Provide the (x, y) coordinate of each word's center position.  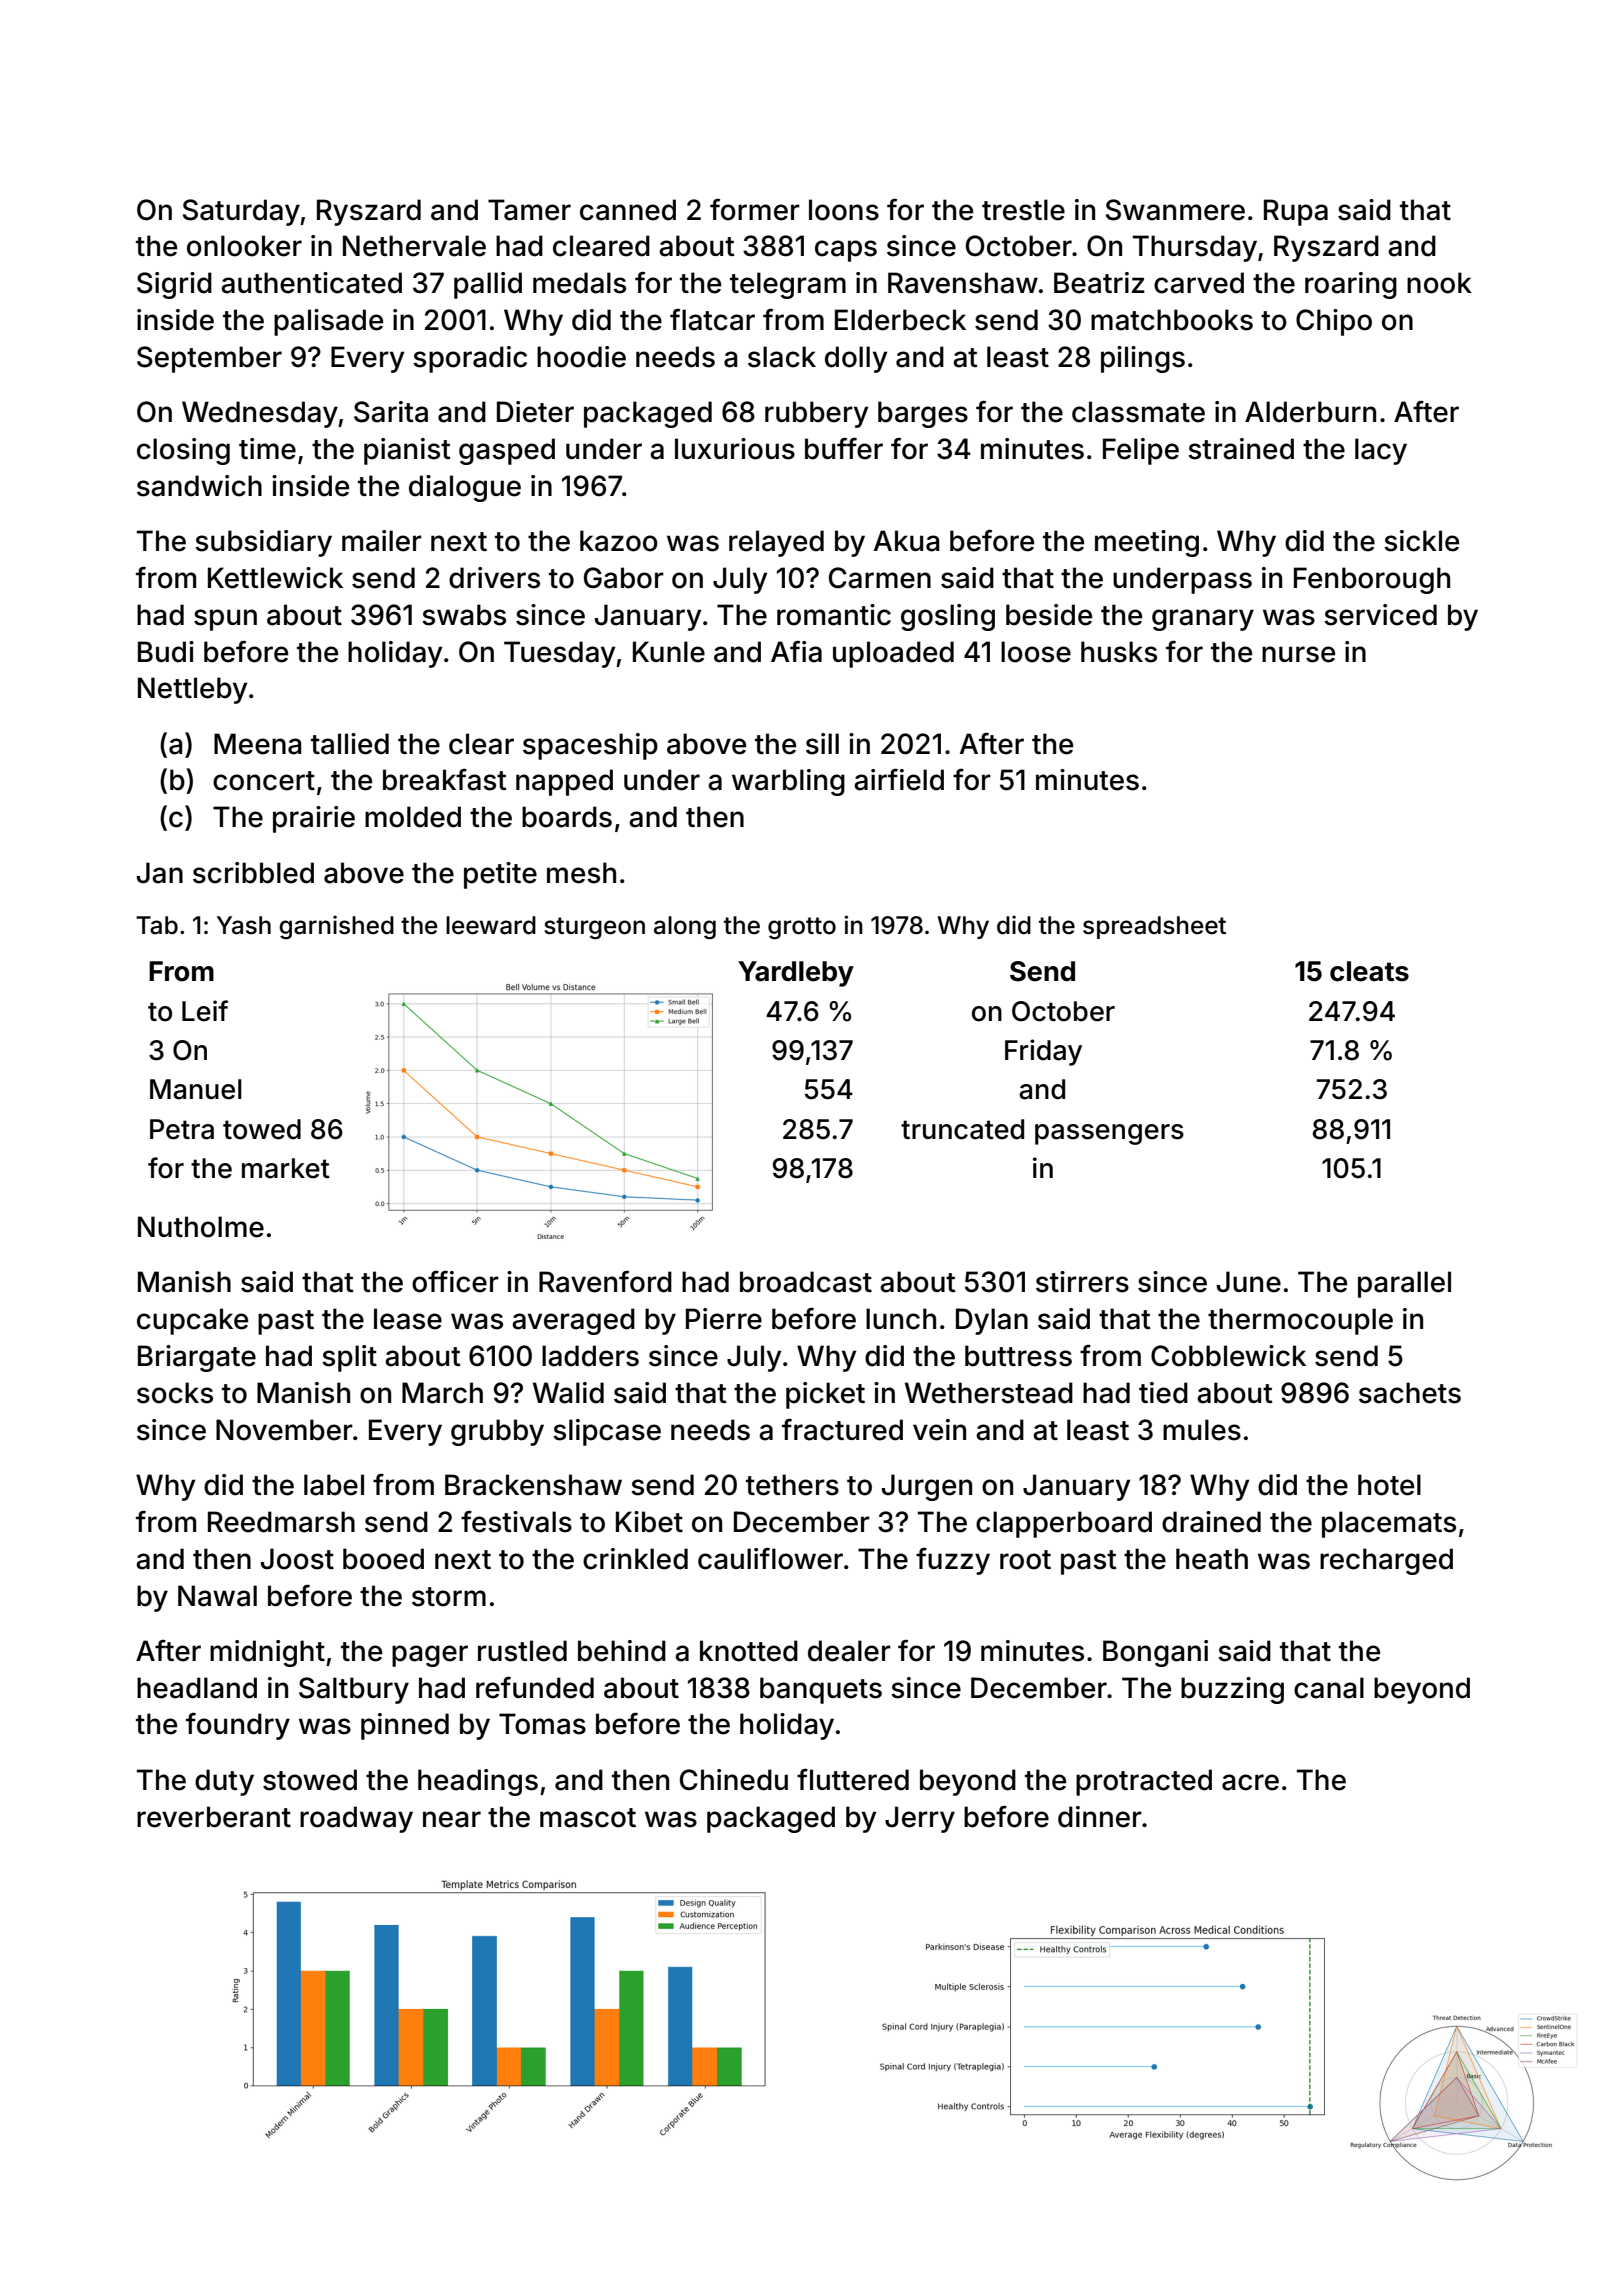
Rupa (1296, 212)
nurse (1298, 654)
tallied (350, 744)
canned (628, 210)
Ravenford (605, 1282)
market (286, 1168)
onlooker (244, 246)
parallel (1404, 1284)
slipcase (607, 1432)
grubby (497, 1432)
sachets (1410, 1393)
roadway (356, 1819)
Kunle (669, 652)
